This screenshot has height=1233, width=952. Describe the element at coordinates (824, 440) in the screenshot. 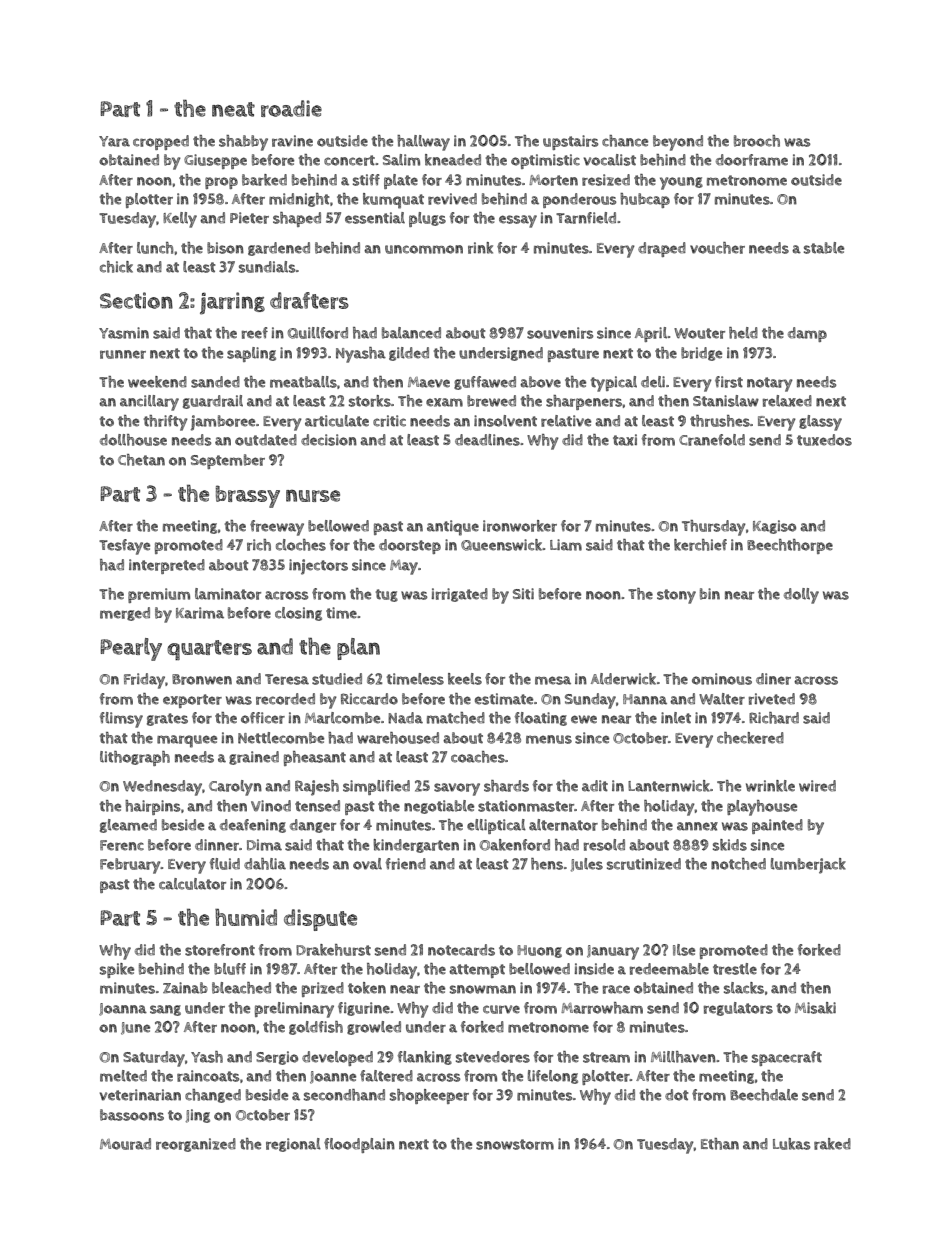

I see `tuxedos` at that location.
